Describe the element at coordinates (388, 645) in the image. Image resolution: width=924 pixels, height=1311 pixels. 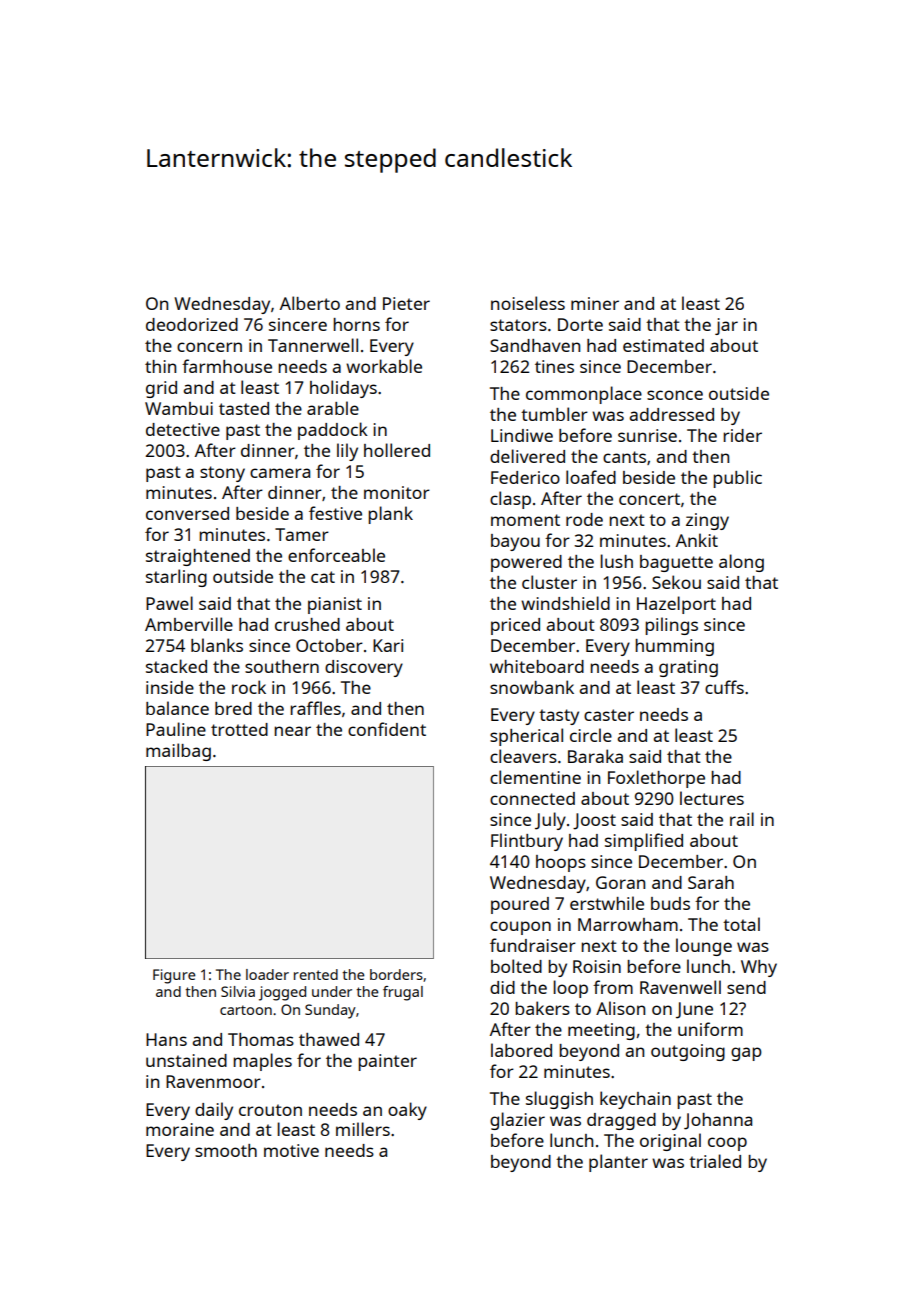
I see `Kari` at that location.
